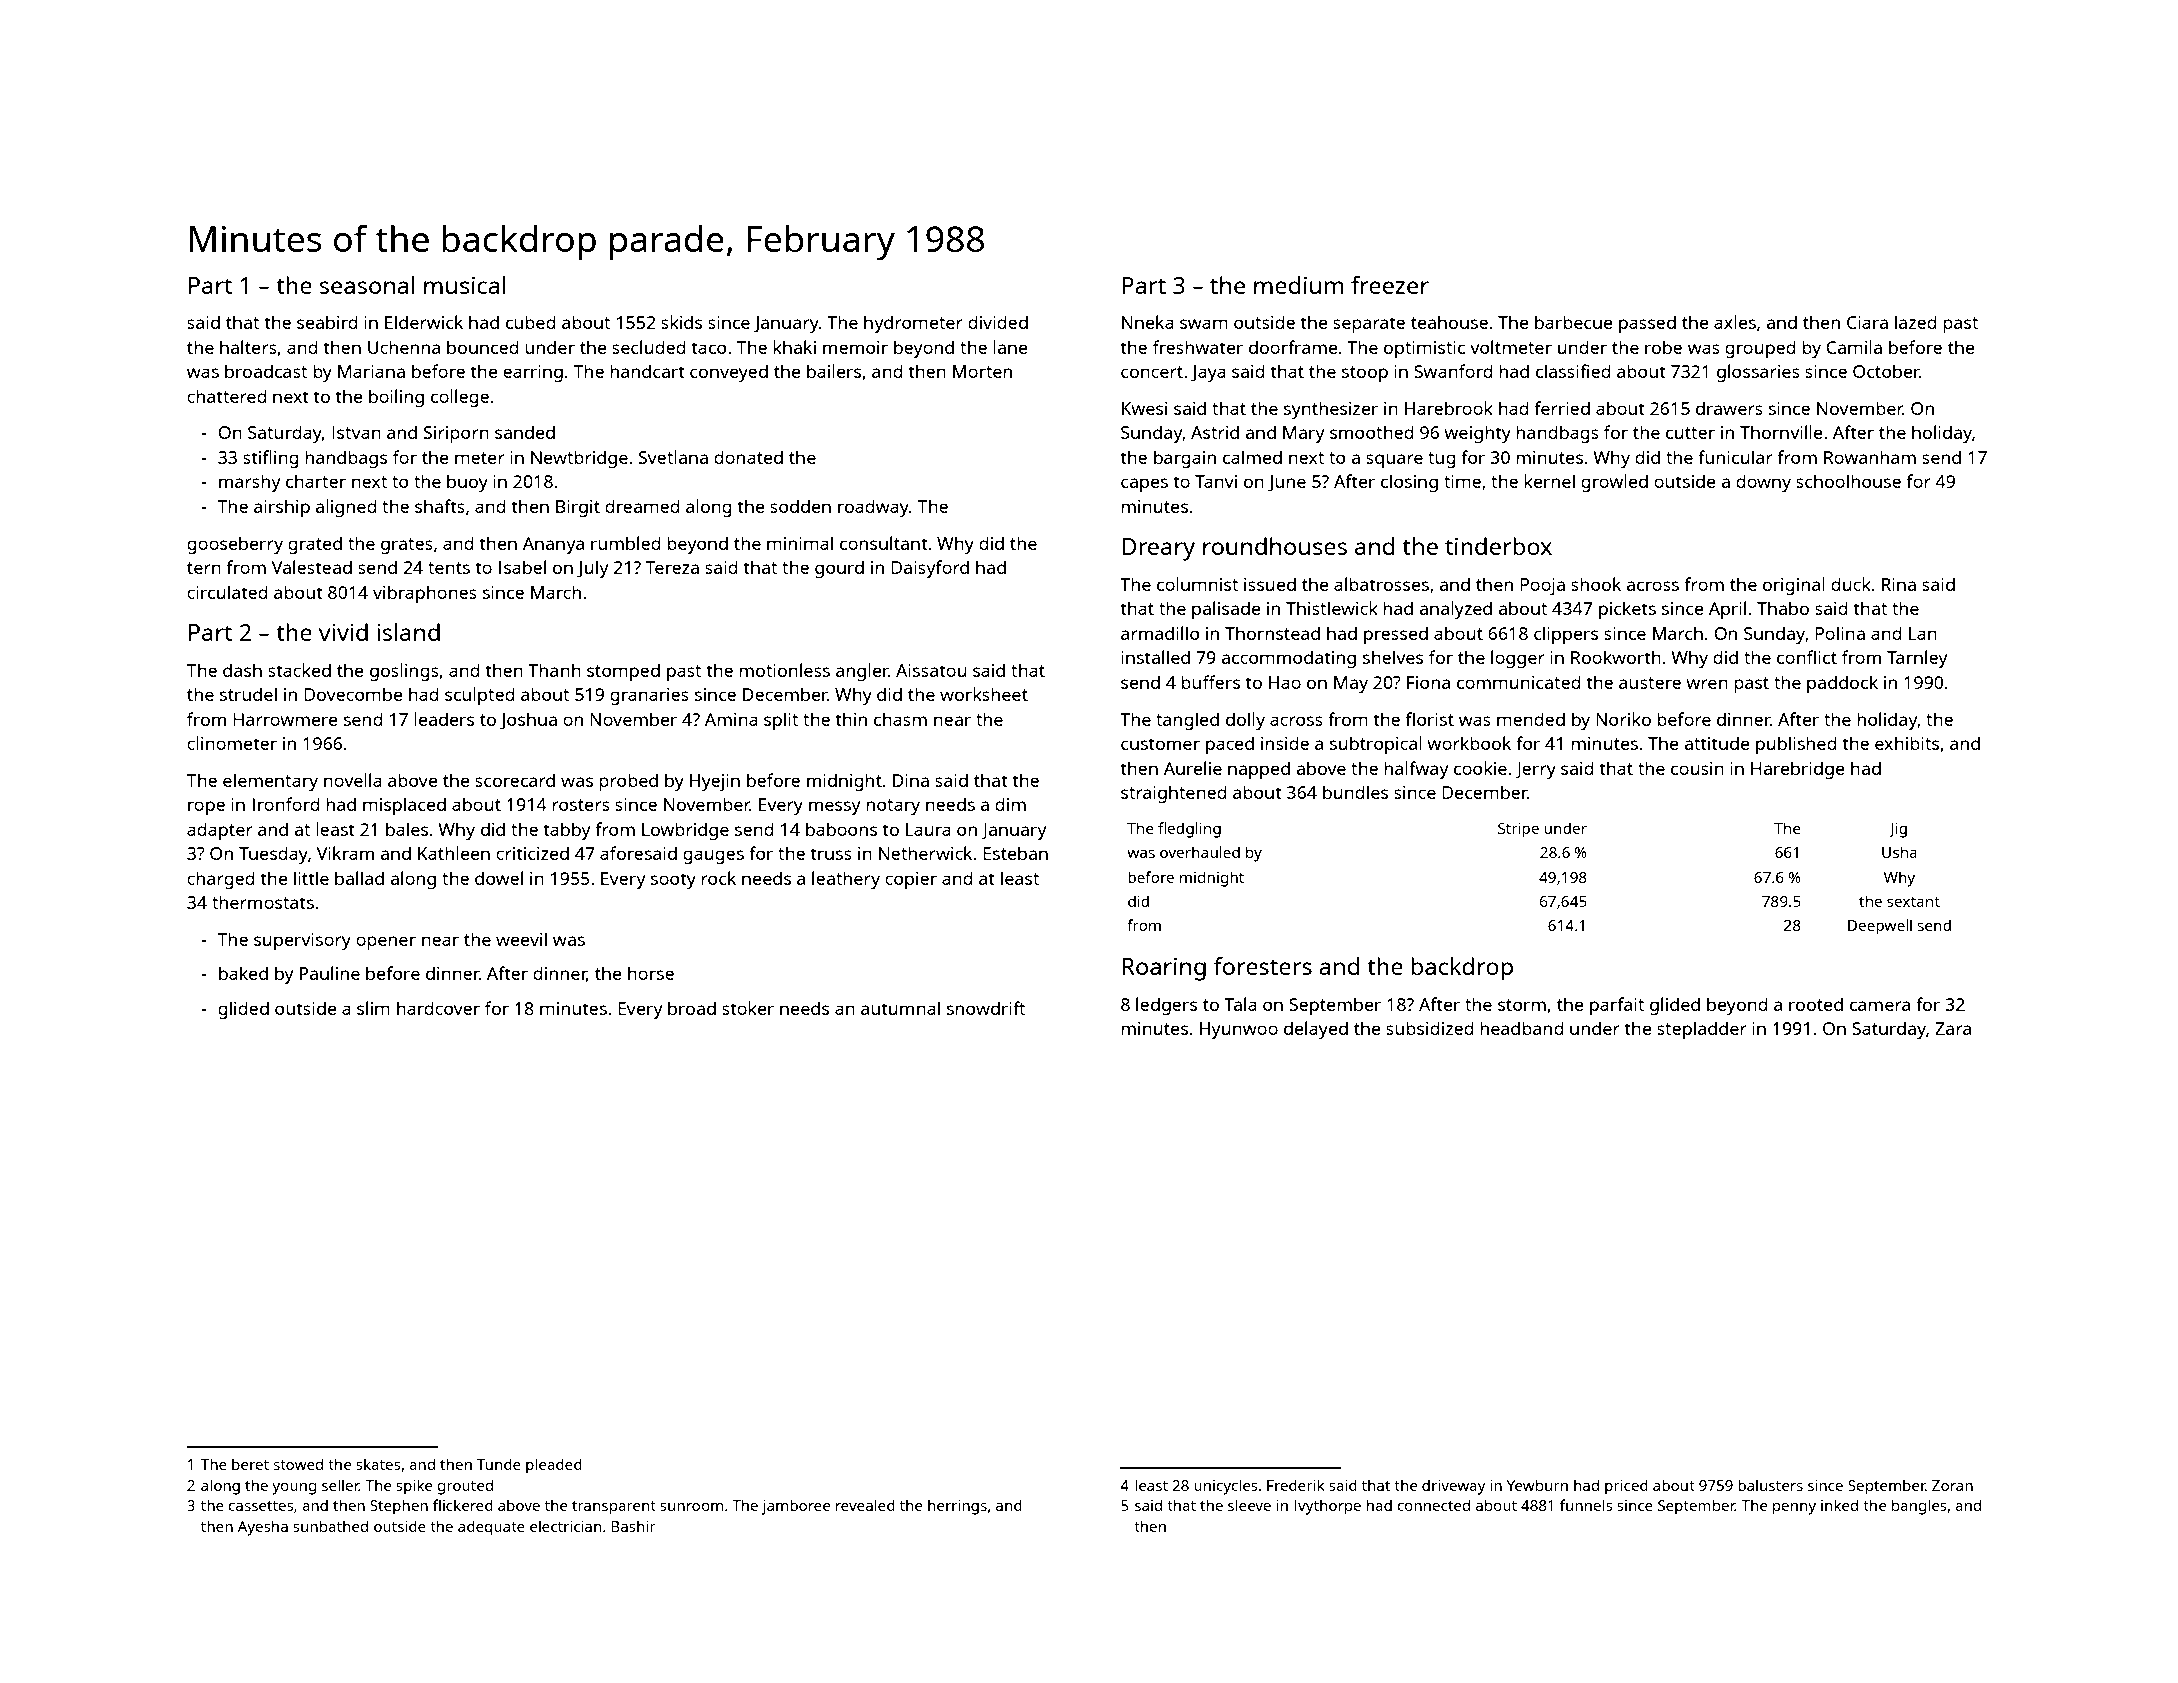 This page has width=2178, height=1683. Describe the element at coordinates (1200, 852) in the page. I see `overhauled` at that location.
